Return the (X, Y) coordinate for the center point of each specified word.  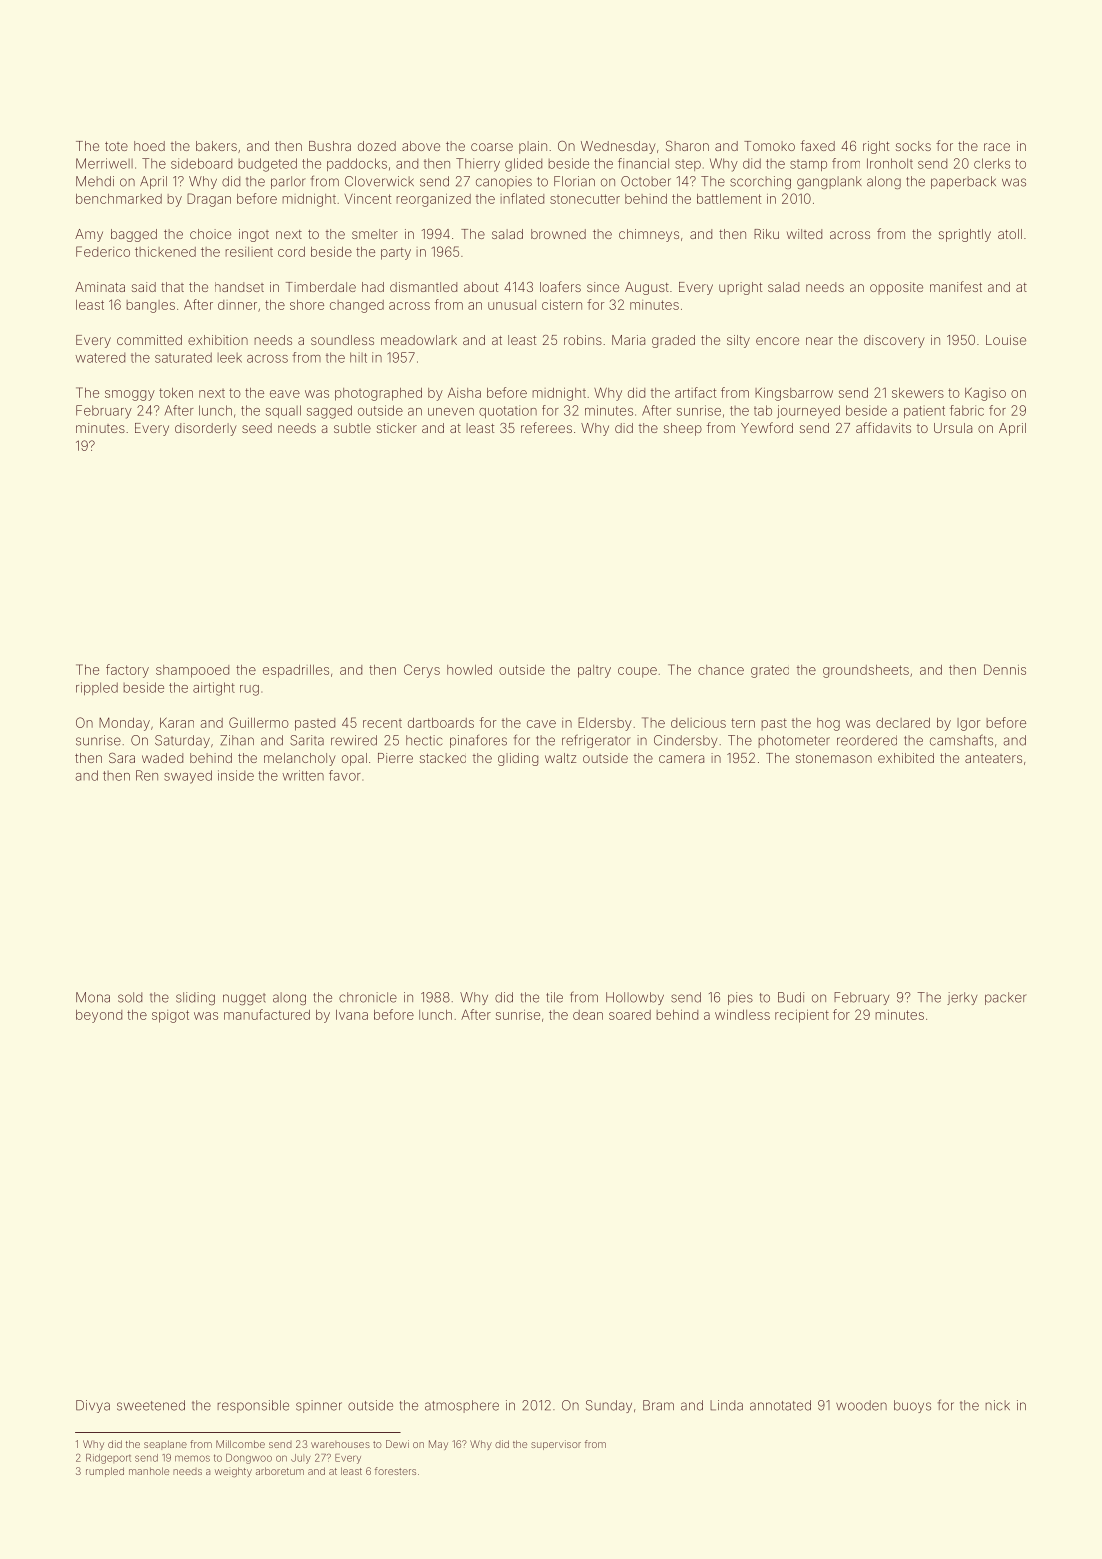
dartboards (441, 723)
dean (588, 1015)
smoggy (130, 395)
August (647, 288)
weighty (233, 1472)
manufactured (267, 1014)
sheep (683, 429)
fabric (967, 410)
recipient (802, 1016)
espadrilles (296, 671)
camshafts (961, 740)
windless (742, 1015)
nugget (244, 999)
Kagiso (985, 394)
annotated (780, 1405)
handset (239, 287)
